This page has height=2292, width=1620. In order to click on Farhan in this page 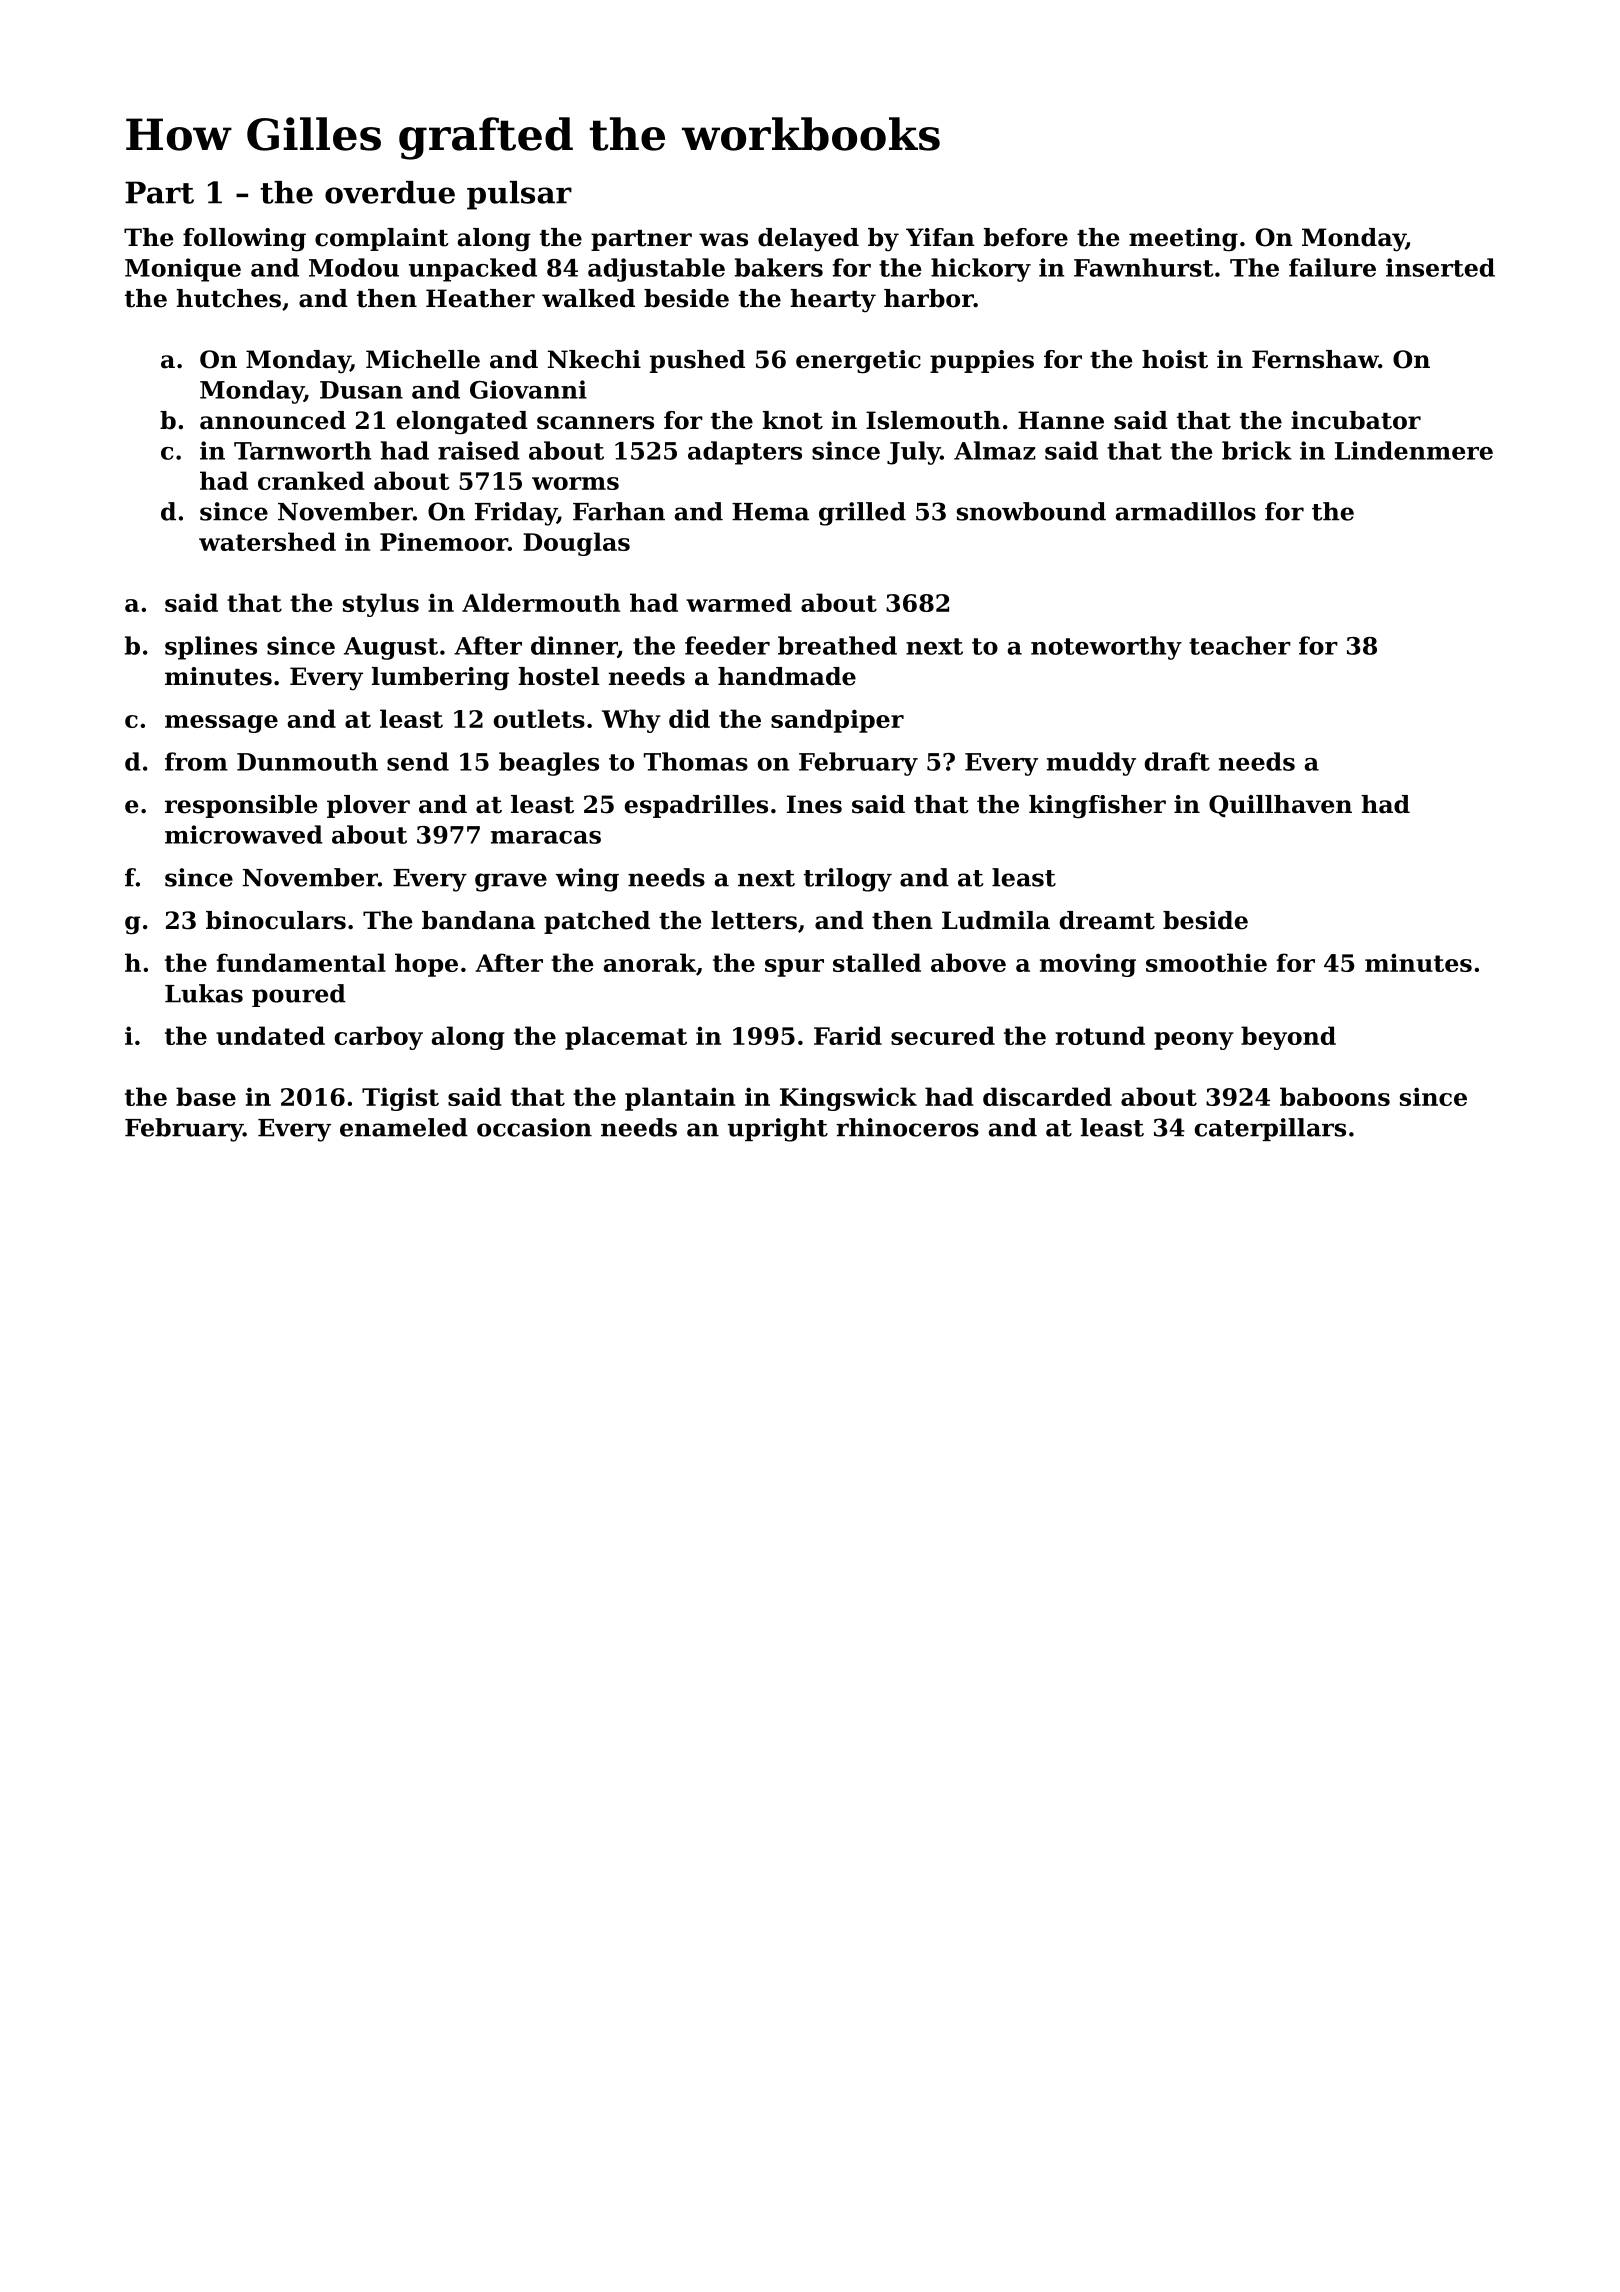, I will do `click(619, 511)`.
